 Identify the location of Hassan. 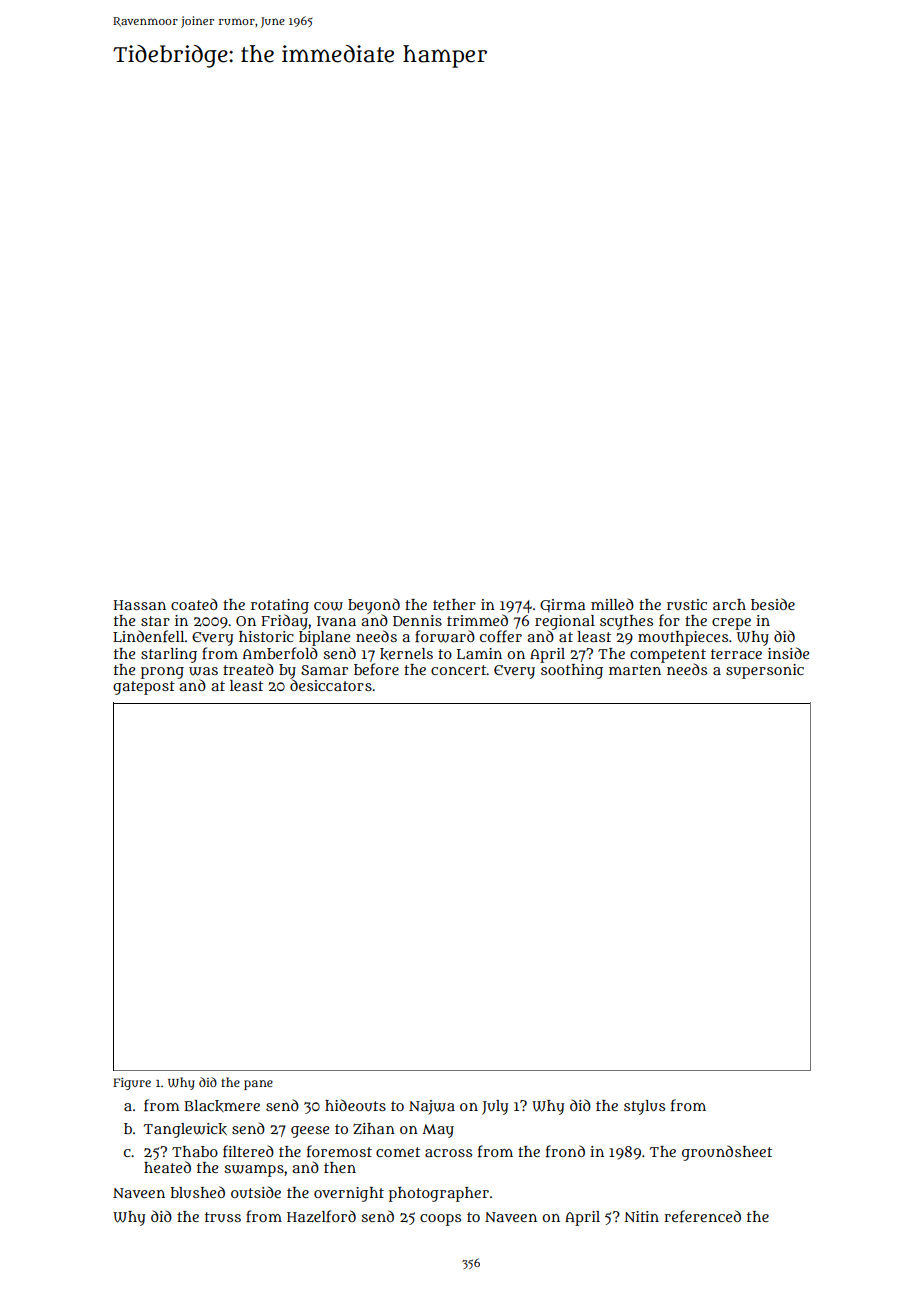
(140, 605).
